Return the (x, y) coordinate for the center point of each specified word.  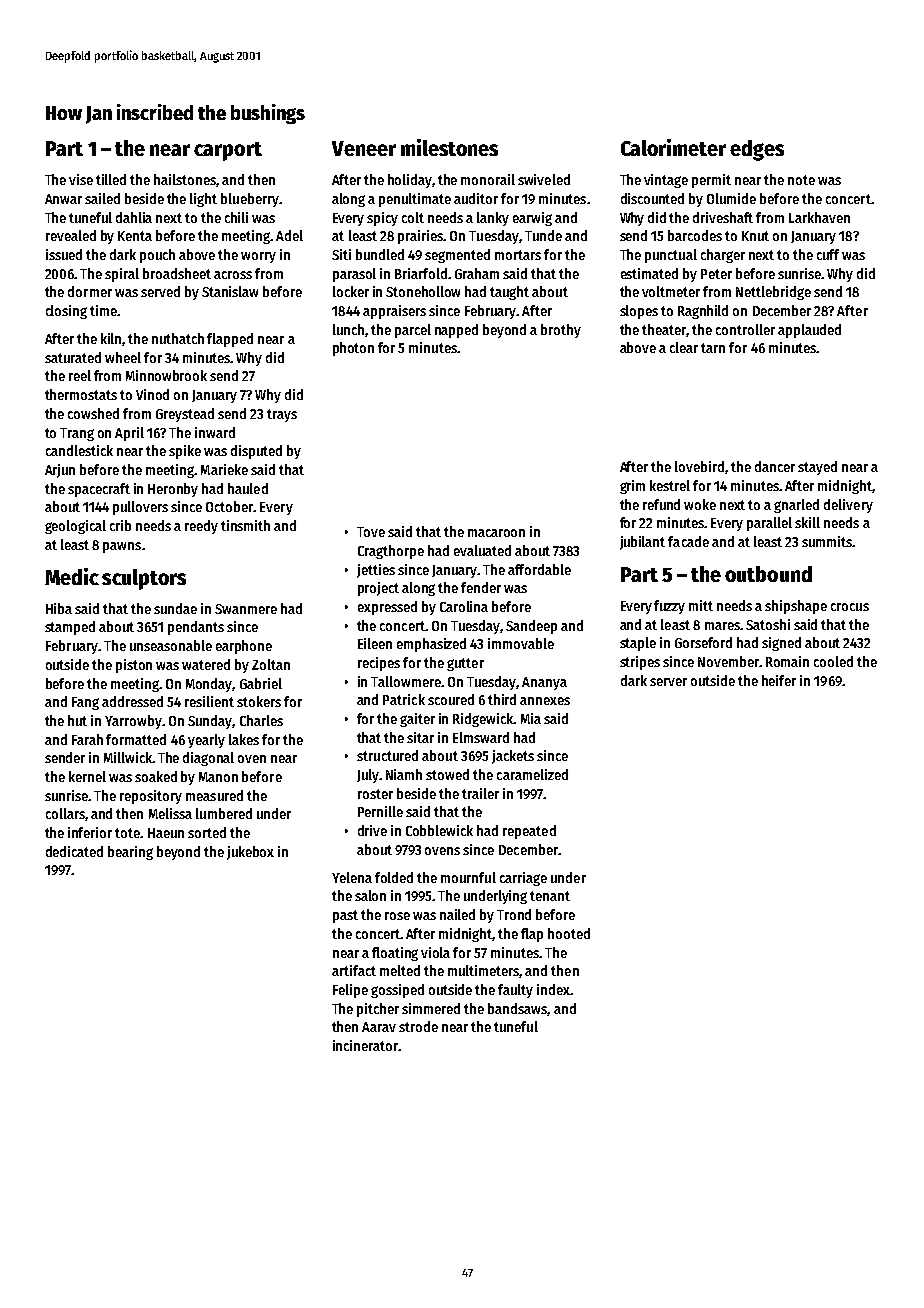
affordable (539, 569)
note (801, 180)
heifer (779, 680)
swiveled (544, 179)
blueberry (250, 200)
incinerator (366, 1045)
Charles (261, 720)
